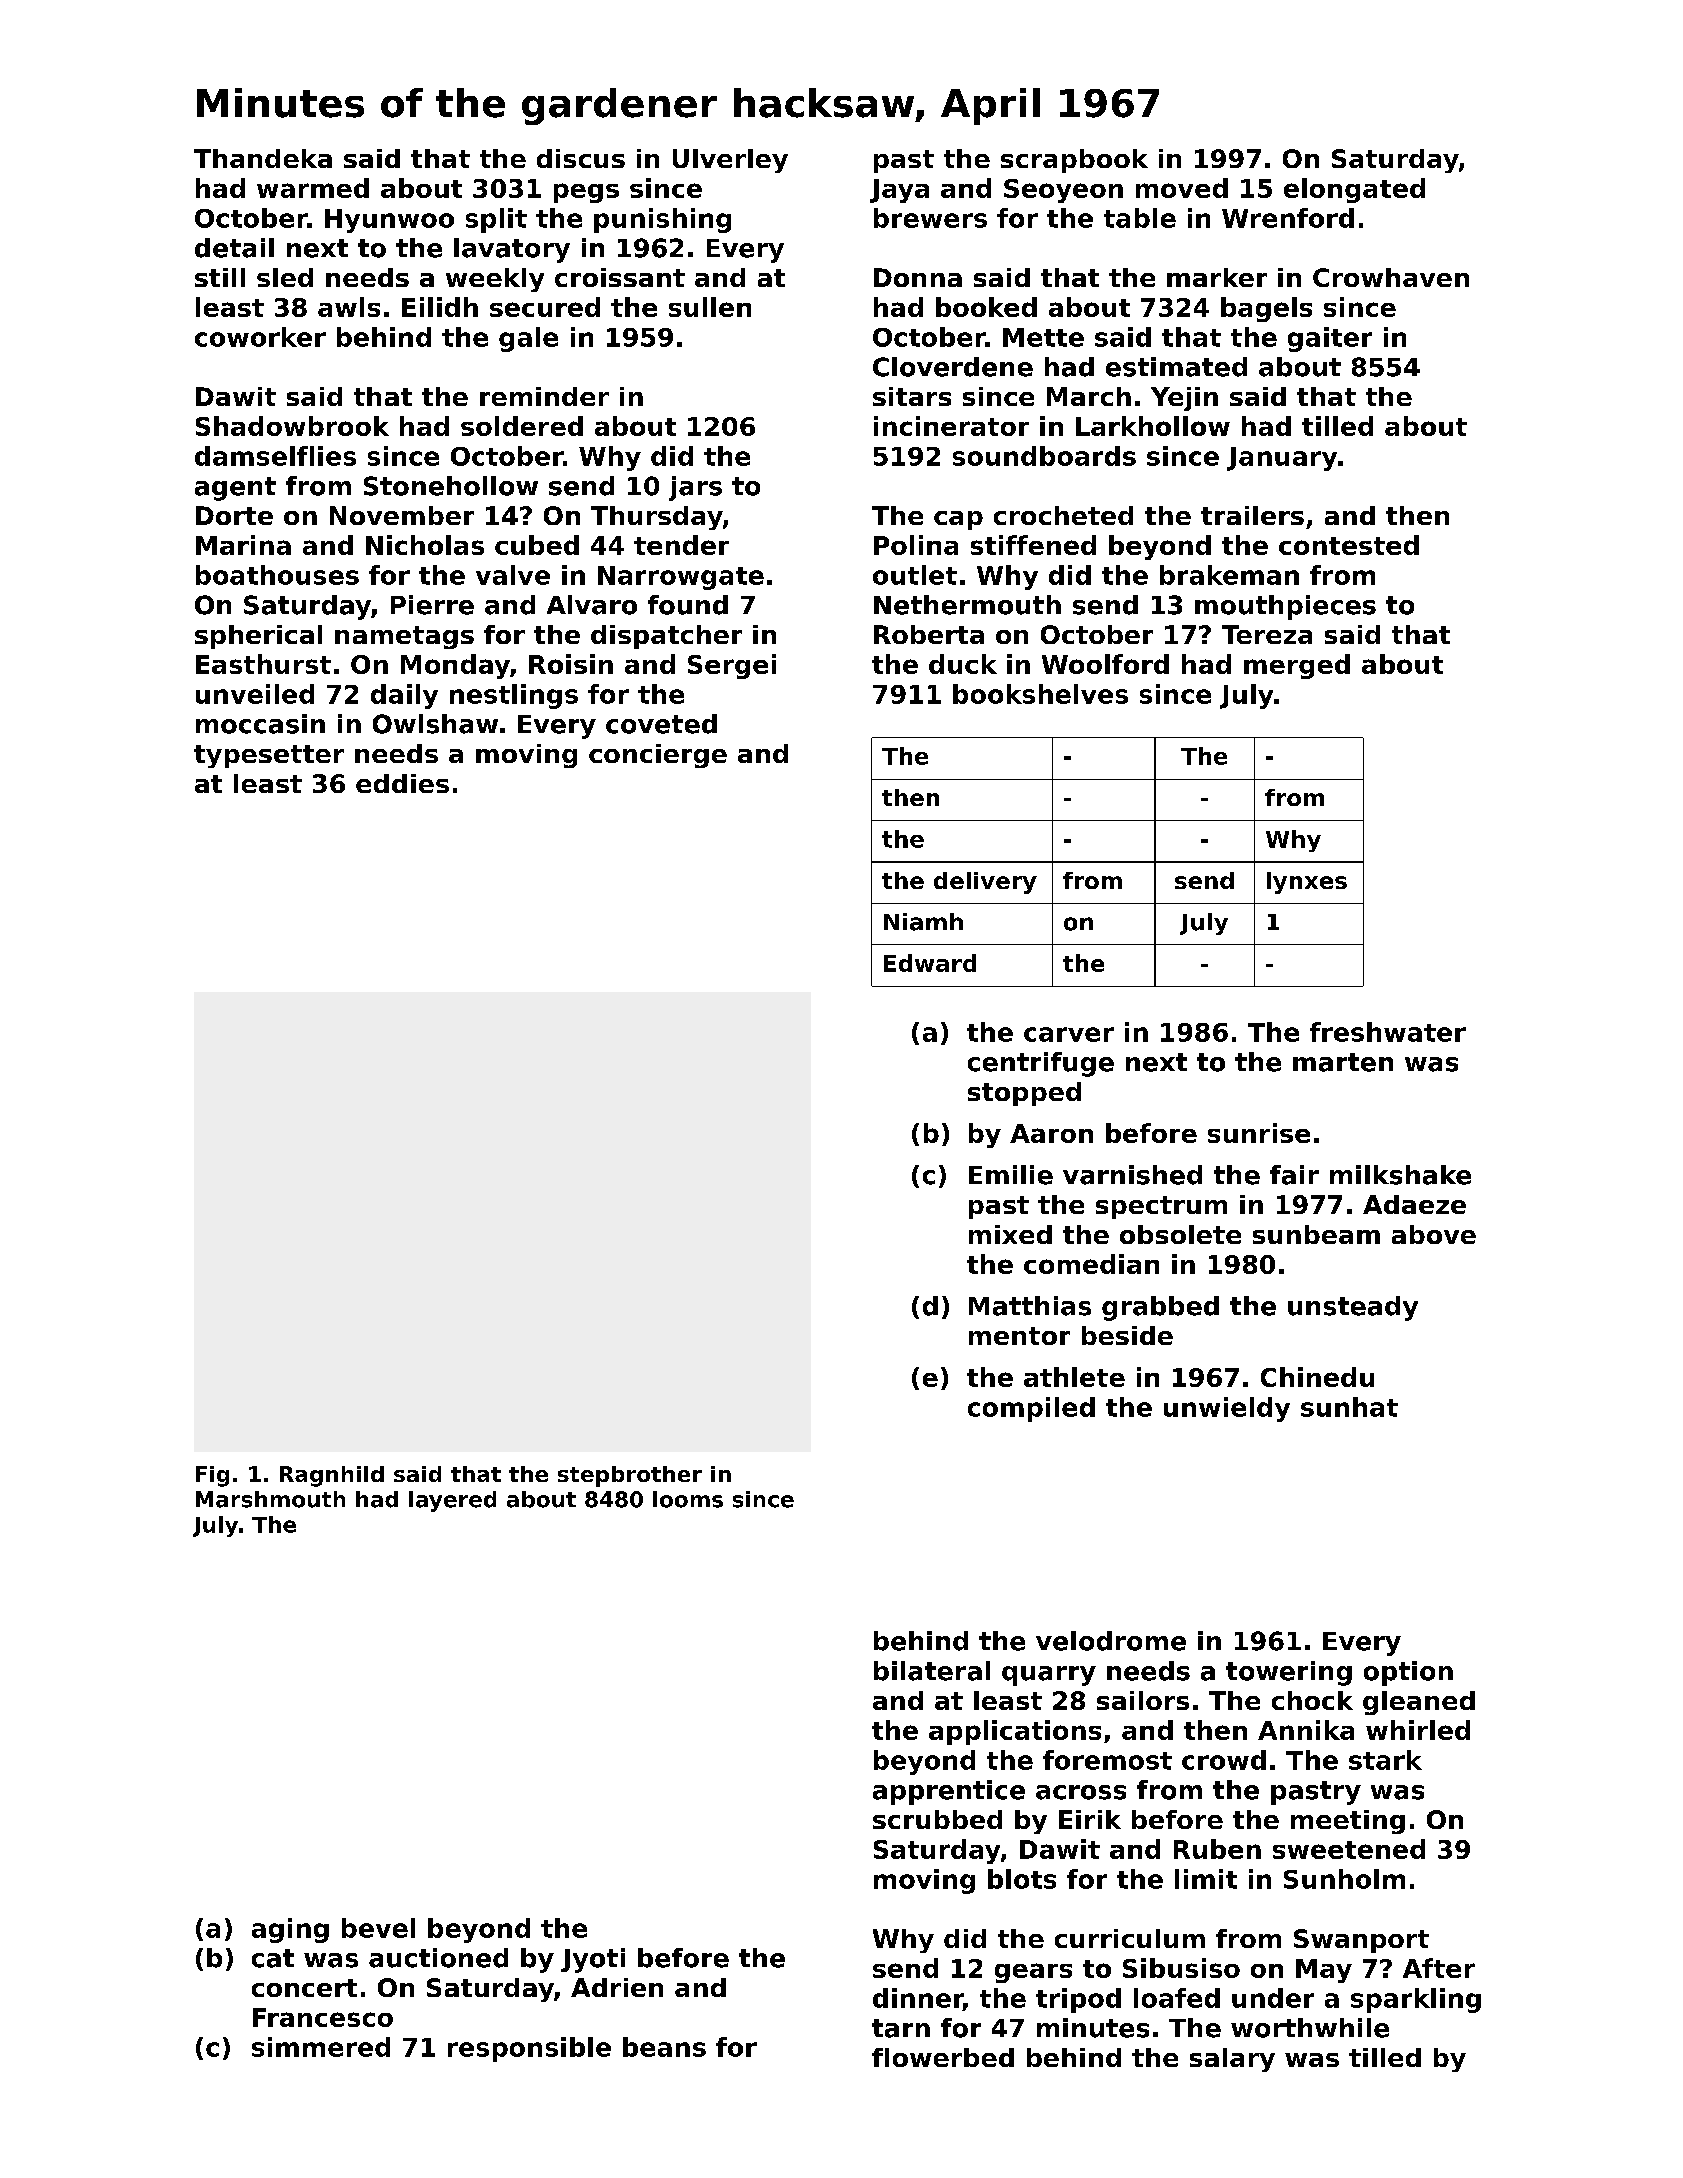 Image resolution: width=1683 pixels, height=2178 pixels. What do you see at coordinates (1388, 1032) in the document?
I see `freshwater` at bounding box center [1388, 1032].
